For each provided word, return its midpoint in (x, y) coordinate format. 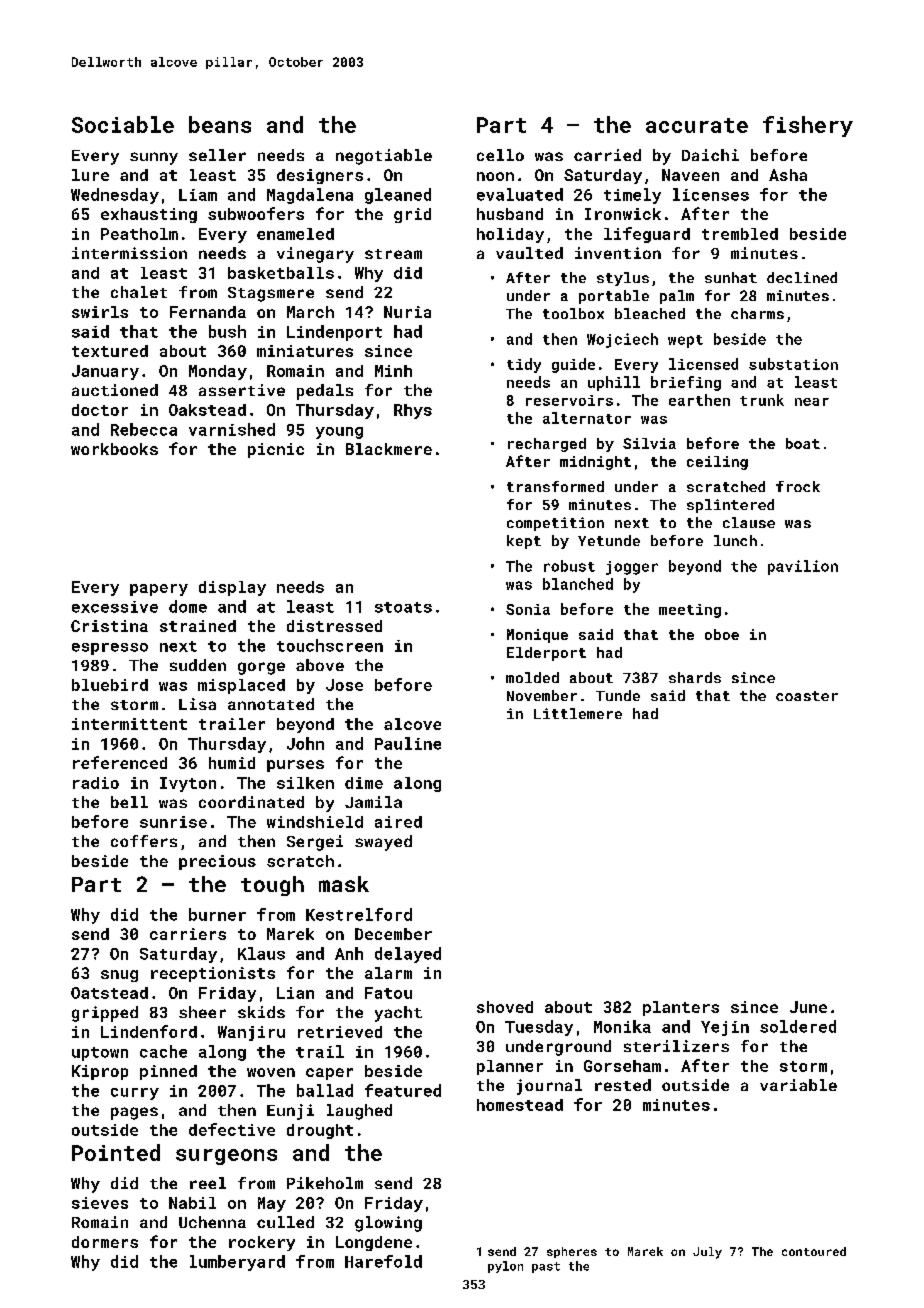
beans (220, 124)
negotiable (384, 157)
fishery (808, 126)
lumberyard (237, 1263)
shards (695, 677)
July (707, 1253)
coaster (807, 696)
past (546, 1267)
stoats (403, 607)
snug (119, 976)
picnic (276, 450)
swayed (383, 843)
